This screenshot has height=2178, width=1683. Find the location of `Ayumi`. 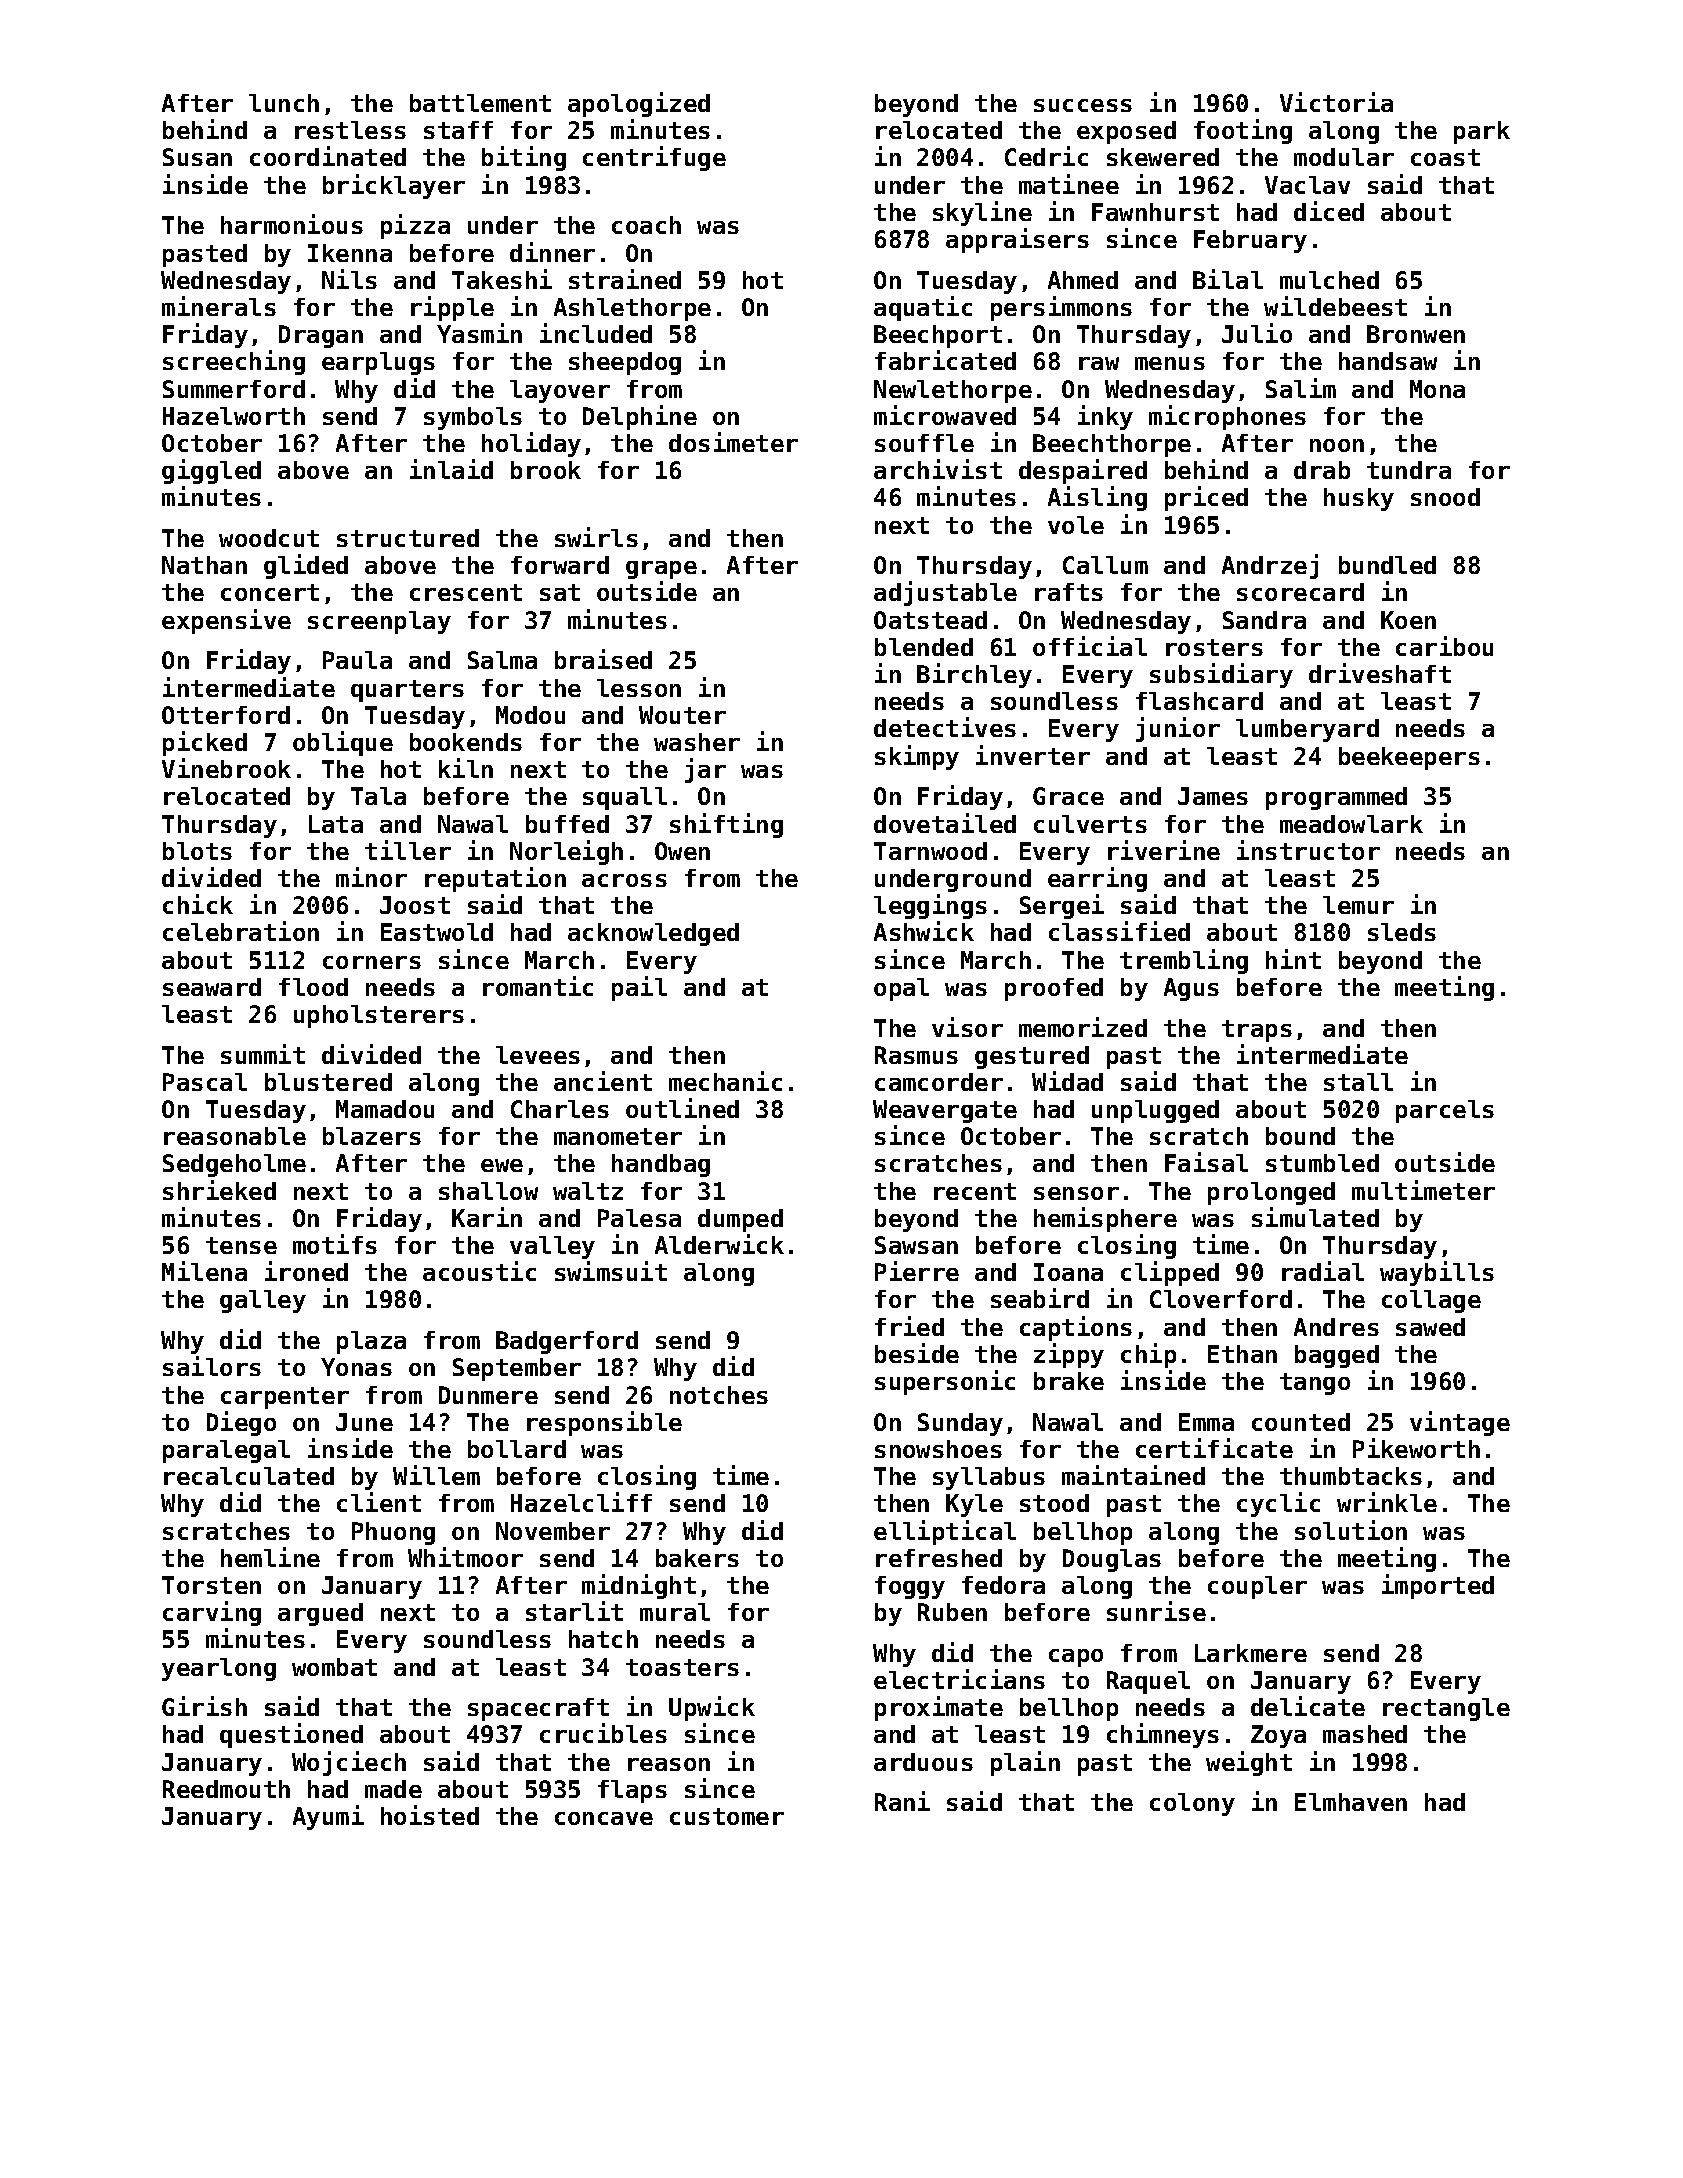

Ayumi is located at coordinates (328, 1817).
